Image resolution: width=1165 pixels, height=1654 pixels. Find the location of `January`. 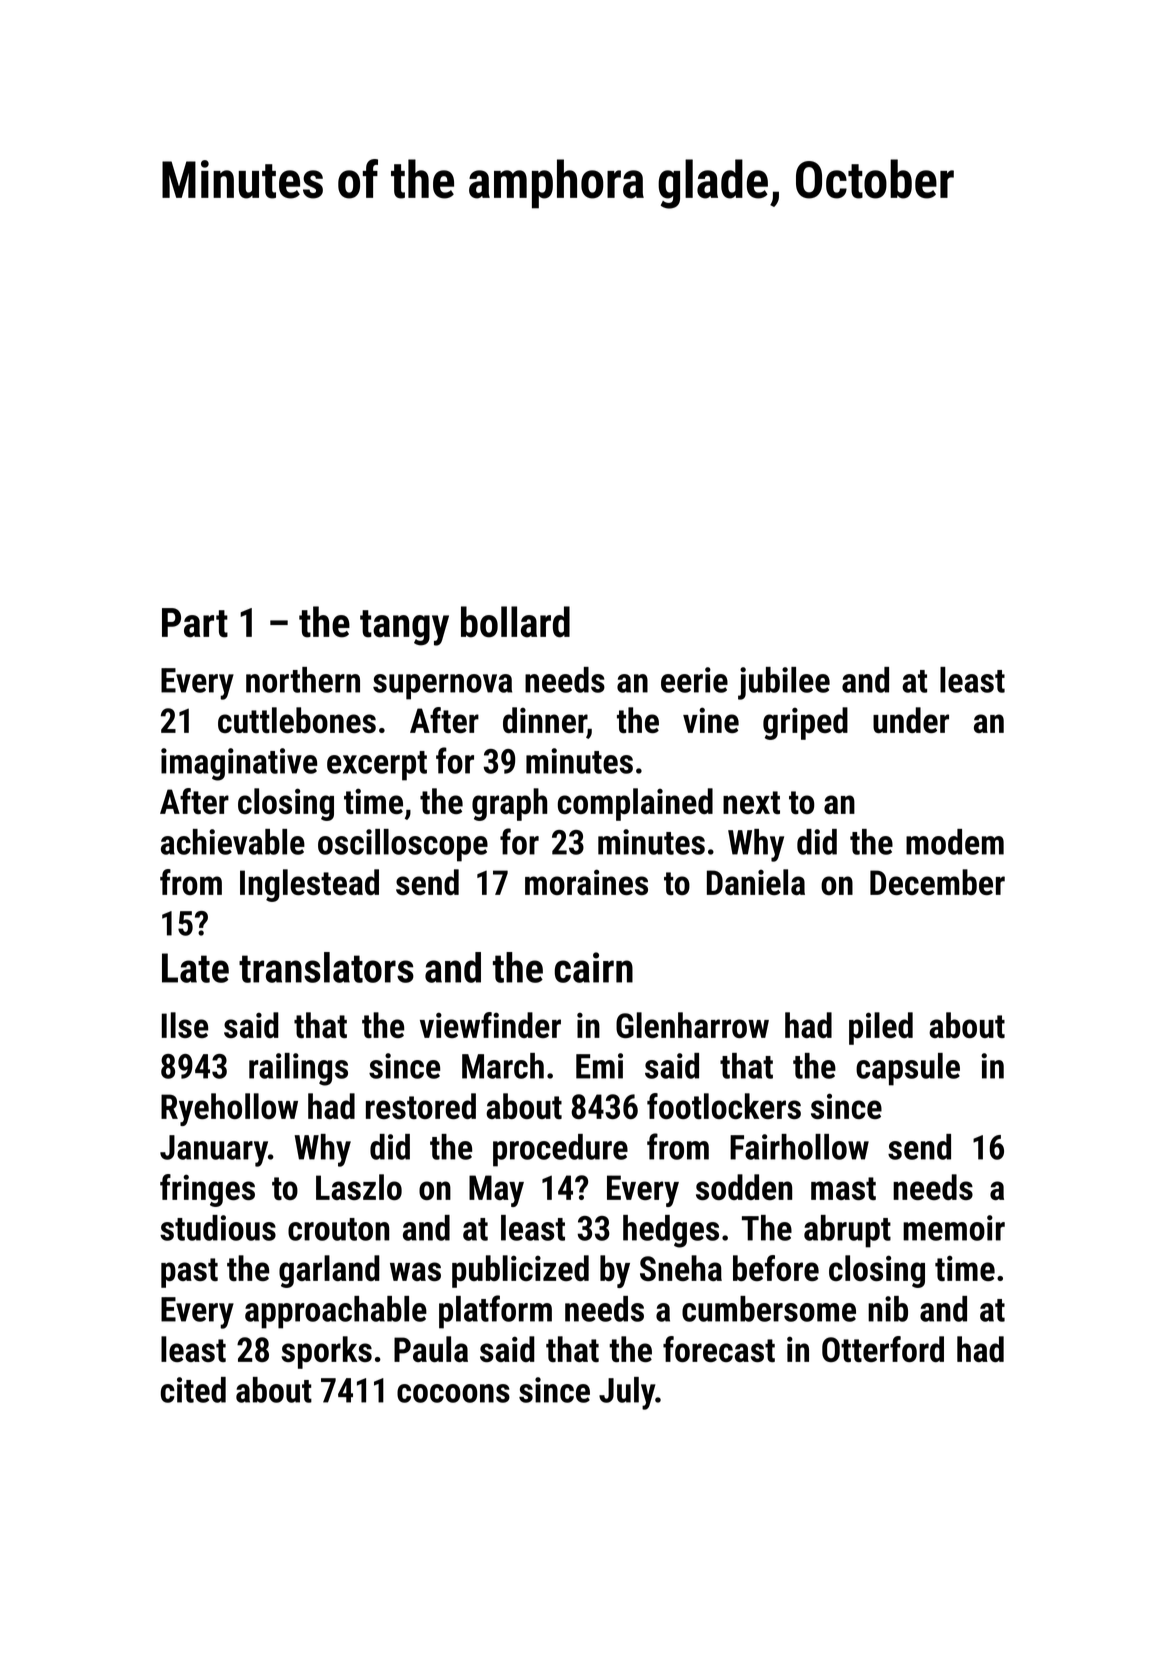

January is located at coordinates (214, 1151).
